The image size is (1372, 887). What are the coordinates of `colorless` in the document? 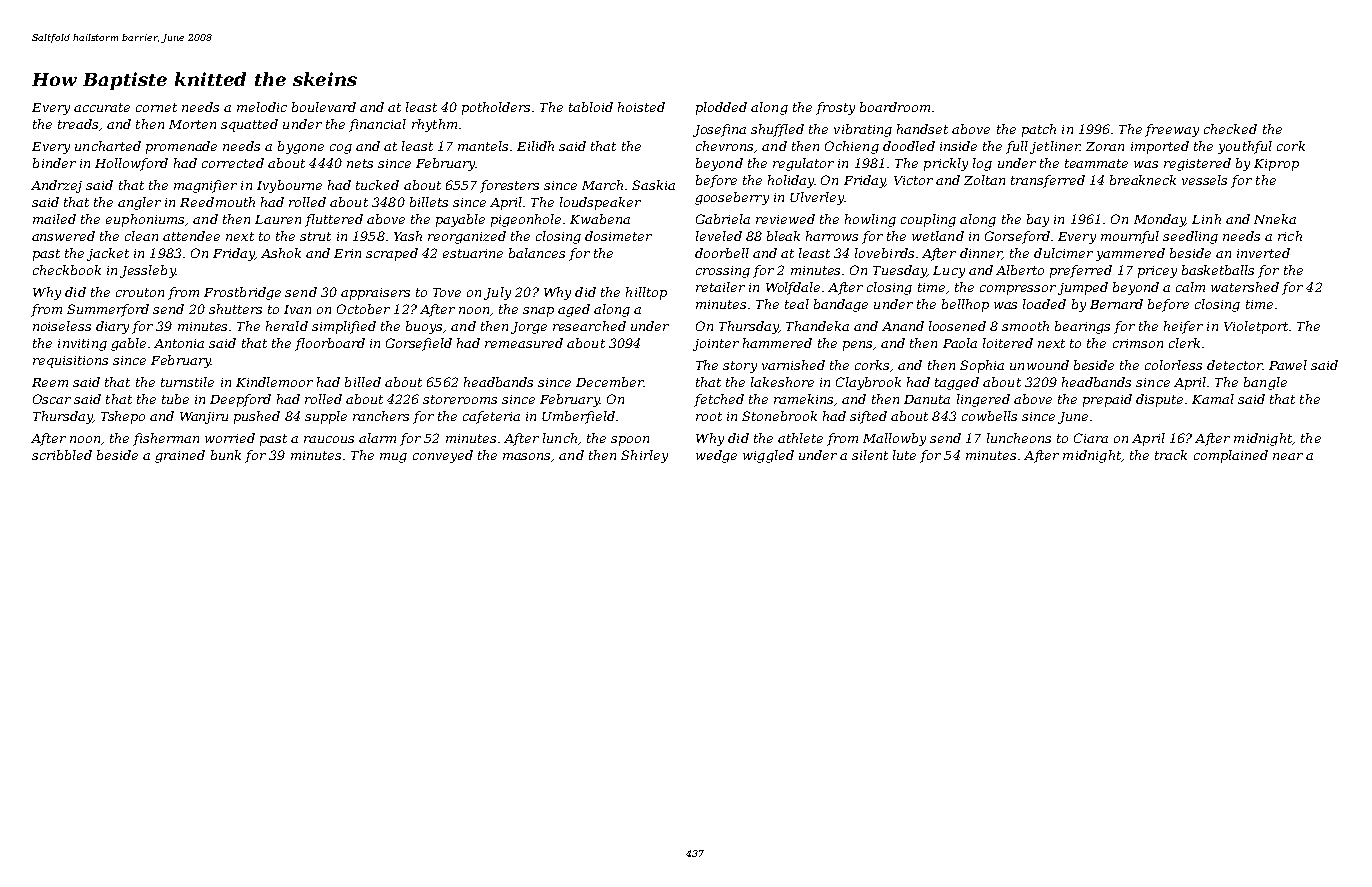 It's located at (1173, 365).
